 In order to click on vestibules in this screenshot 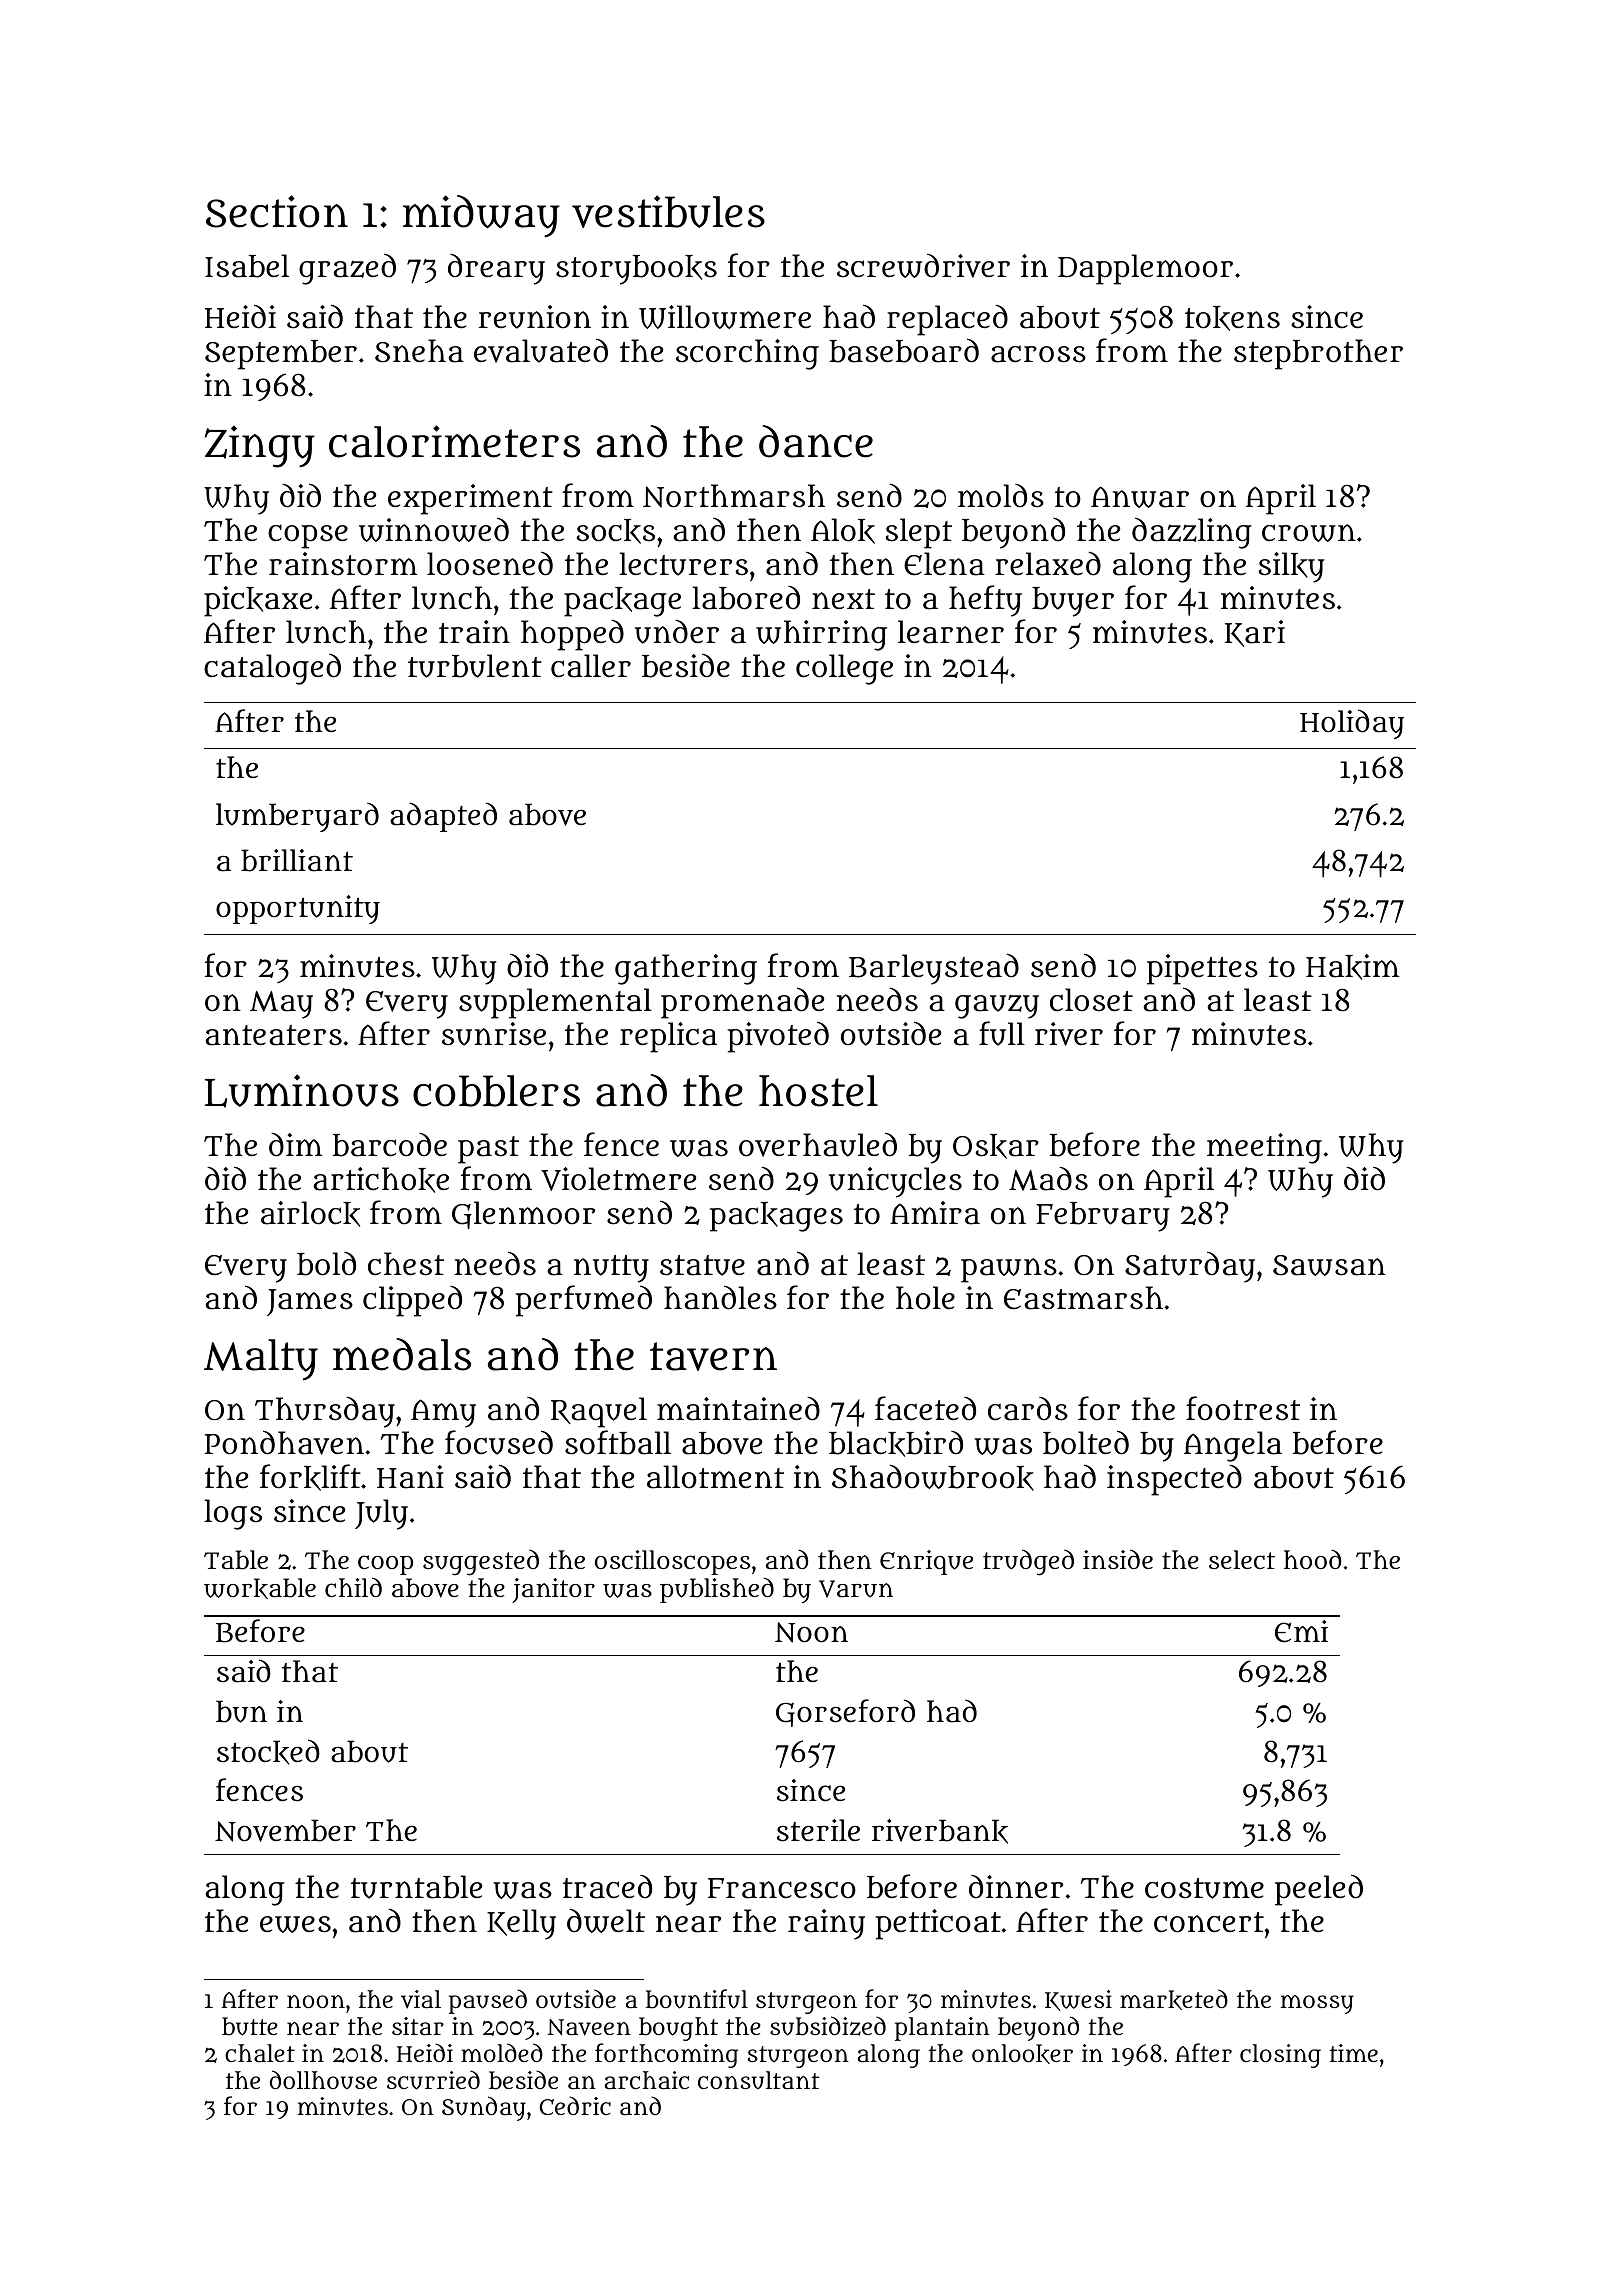, I will do `click(668, 211)`.
